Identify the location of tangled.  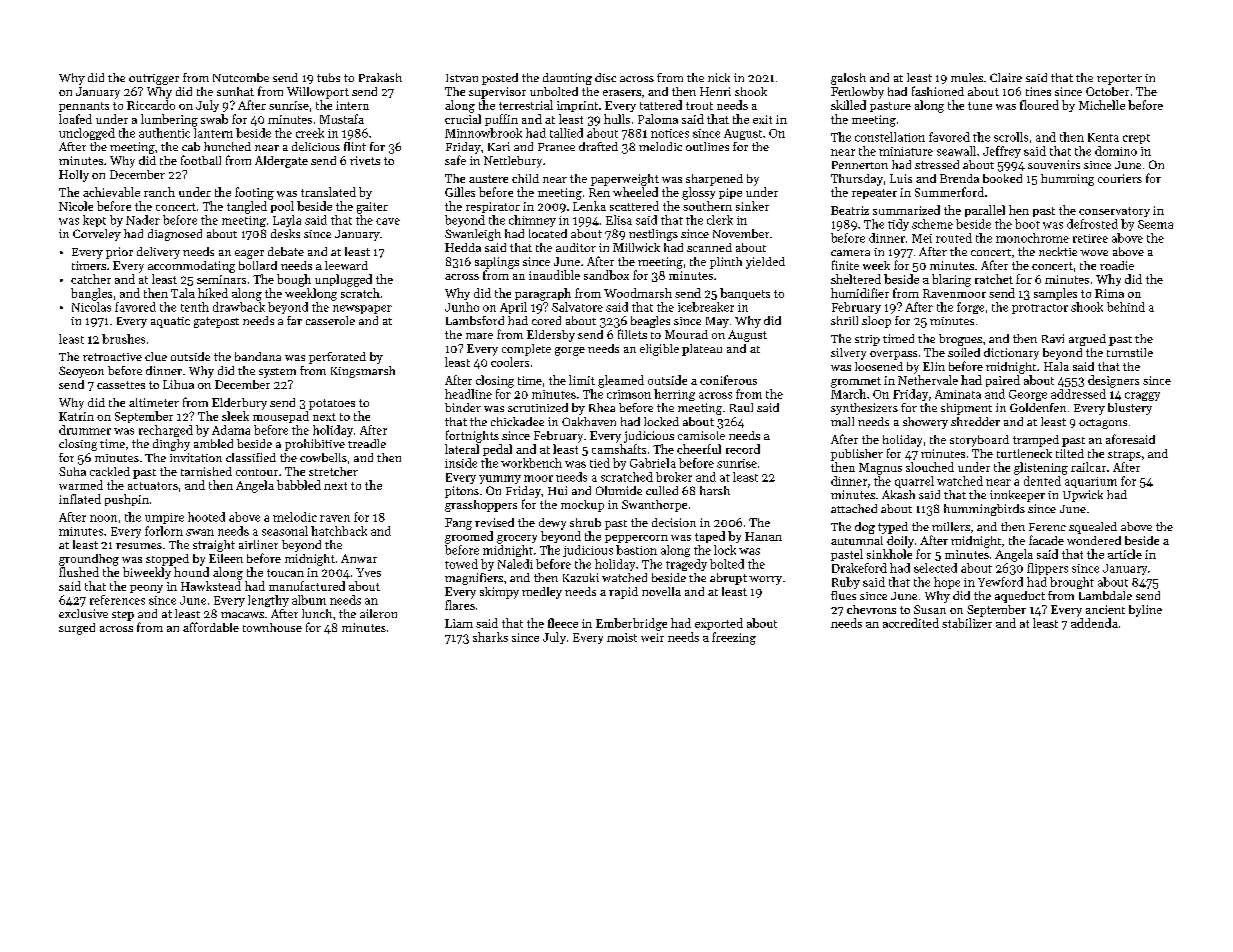
(247, 207).
